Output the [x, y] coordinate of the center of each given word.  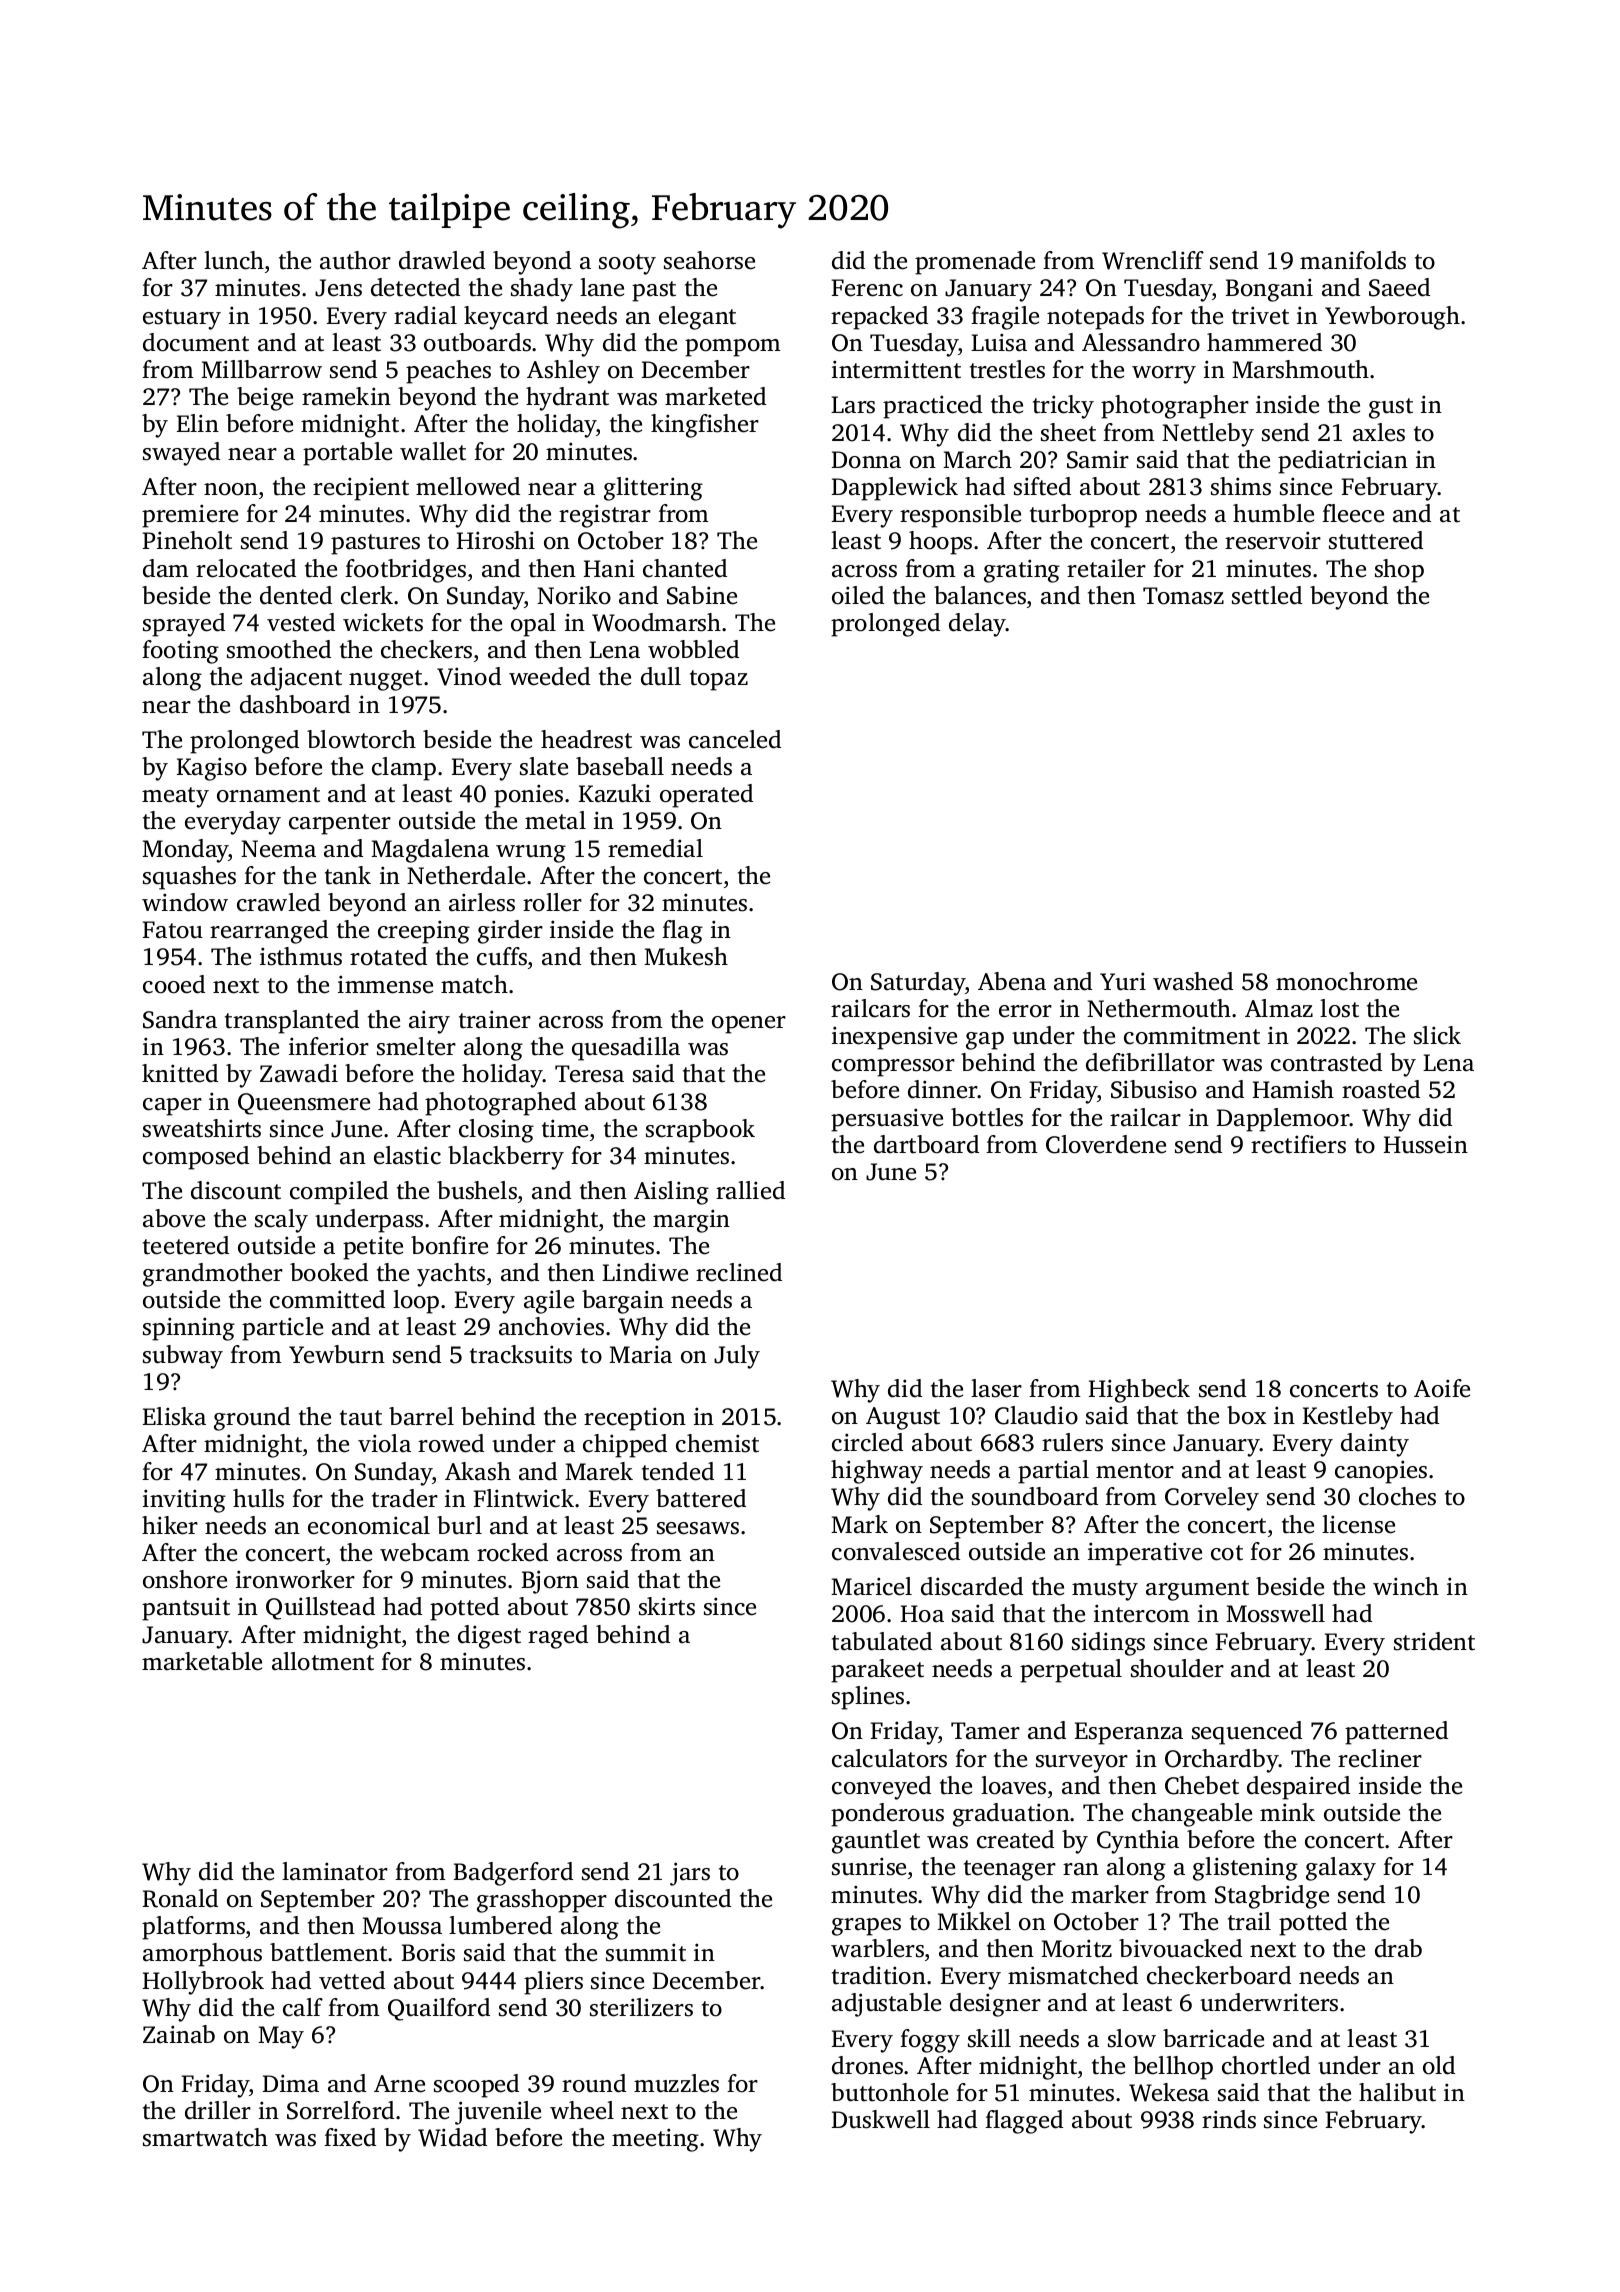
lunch [234, 260]
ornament [268, 795]
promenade [975, 263]
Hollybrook [203, 1983]
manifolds [1353, 260]
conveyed [881, 1788]
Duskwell [881, 2119]
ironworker [295, 1579]
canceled [735, 739]
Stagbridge [1272, 1897]
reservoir [1273, 540]
